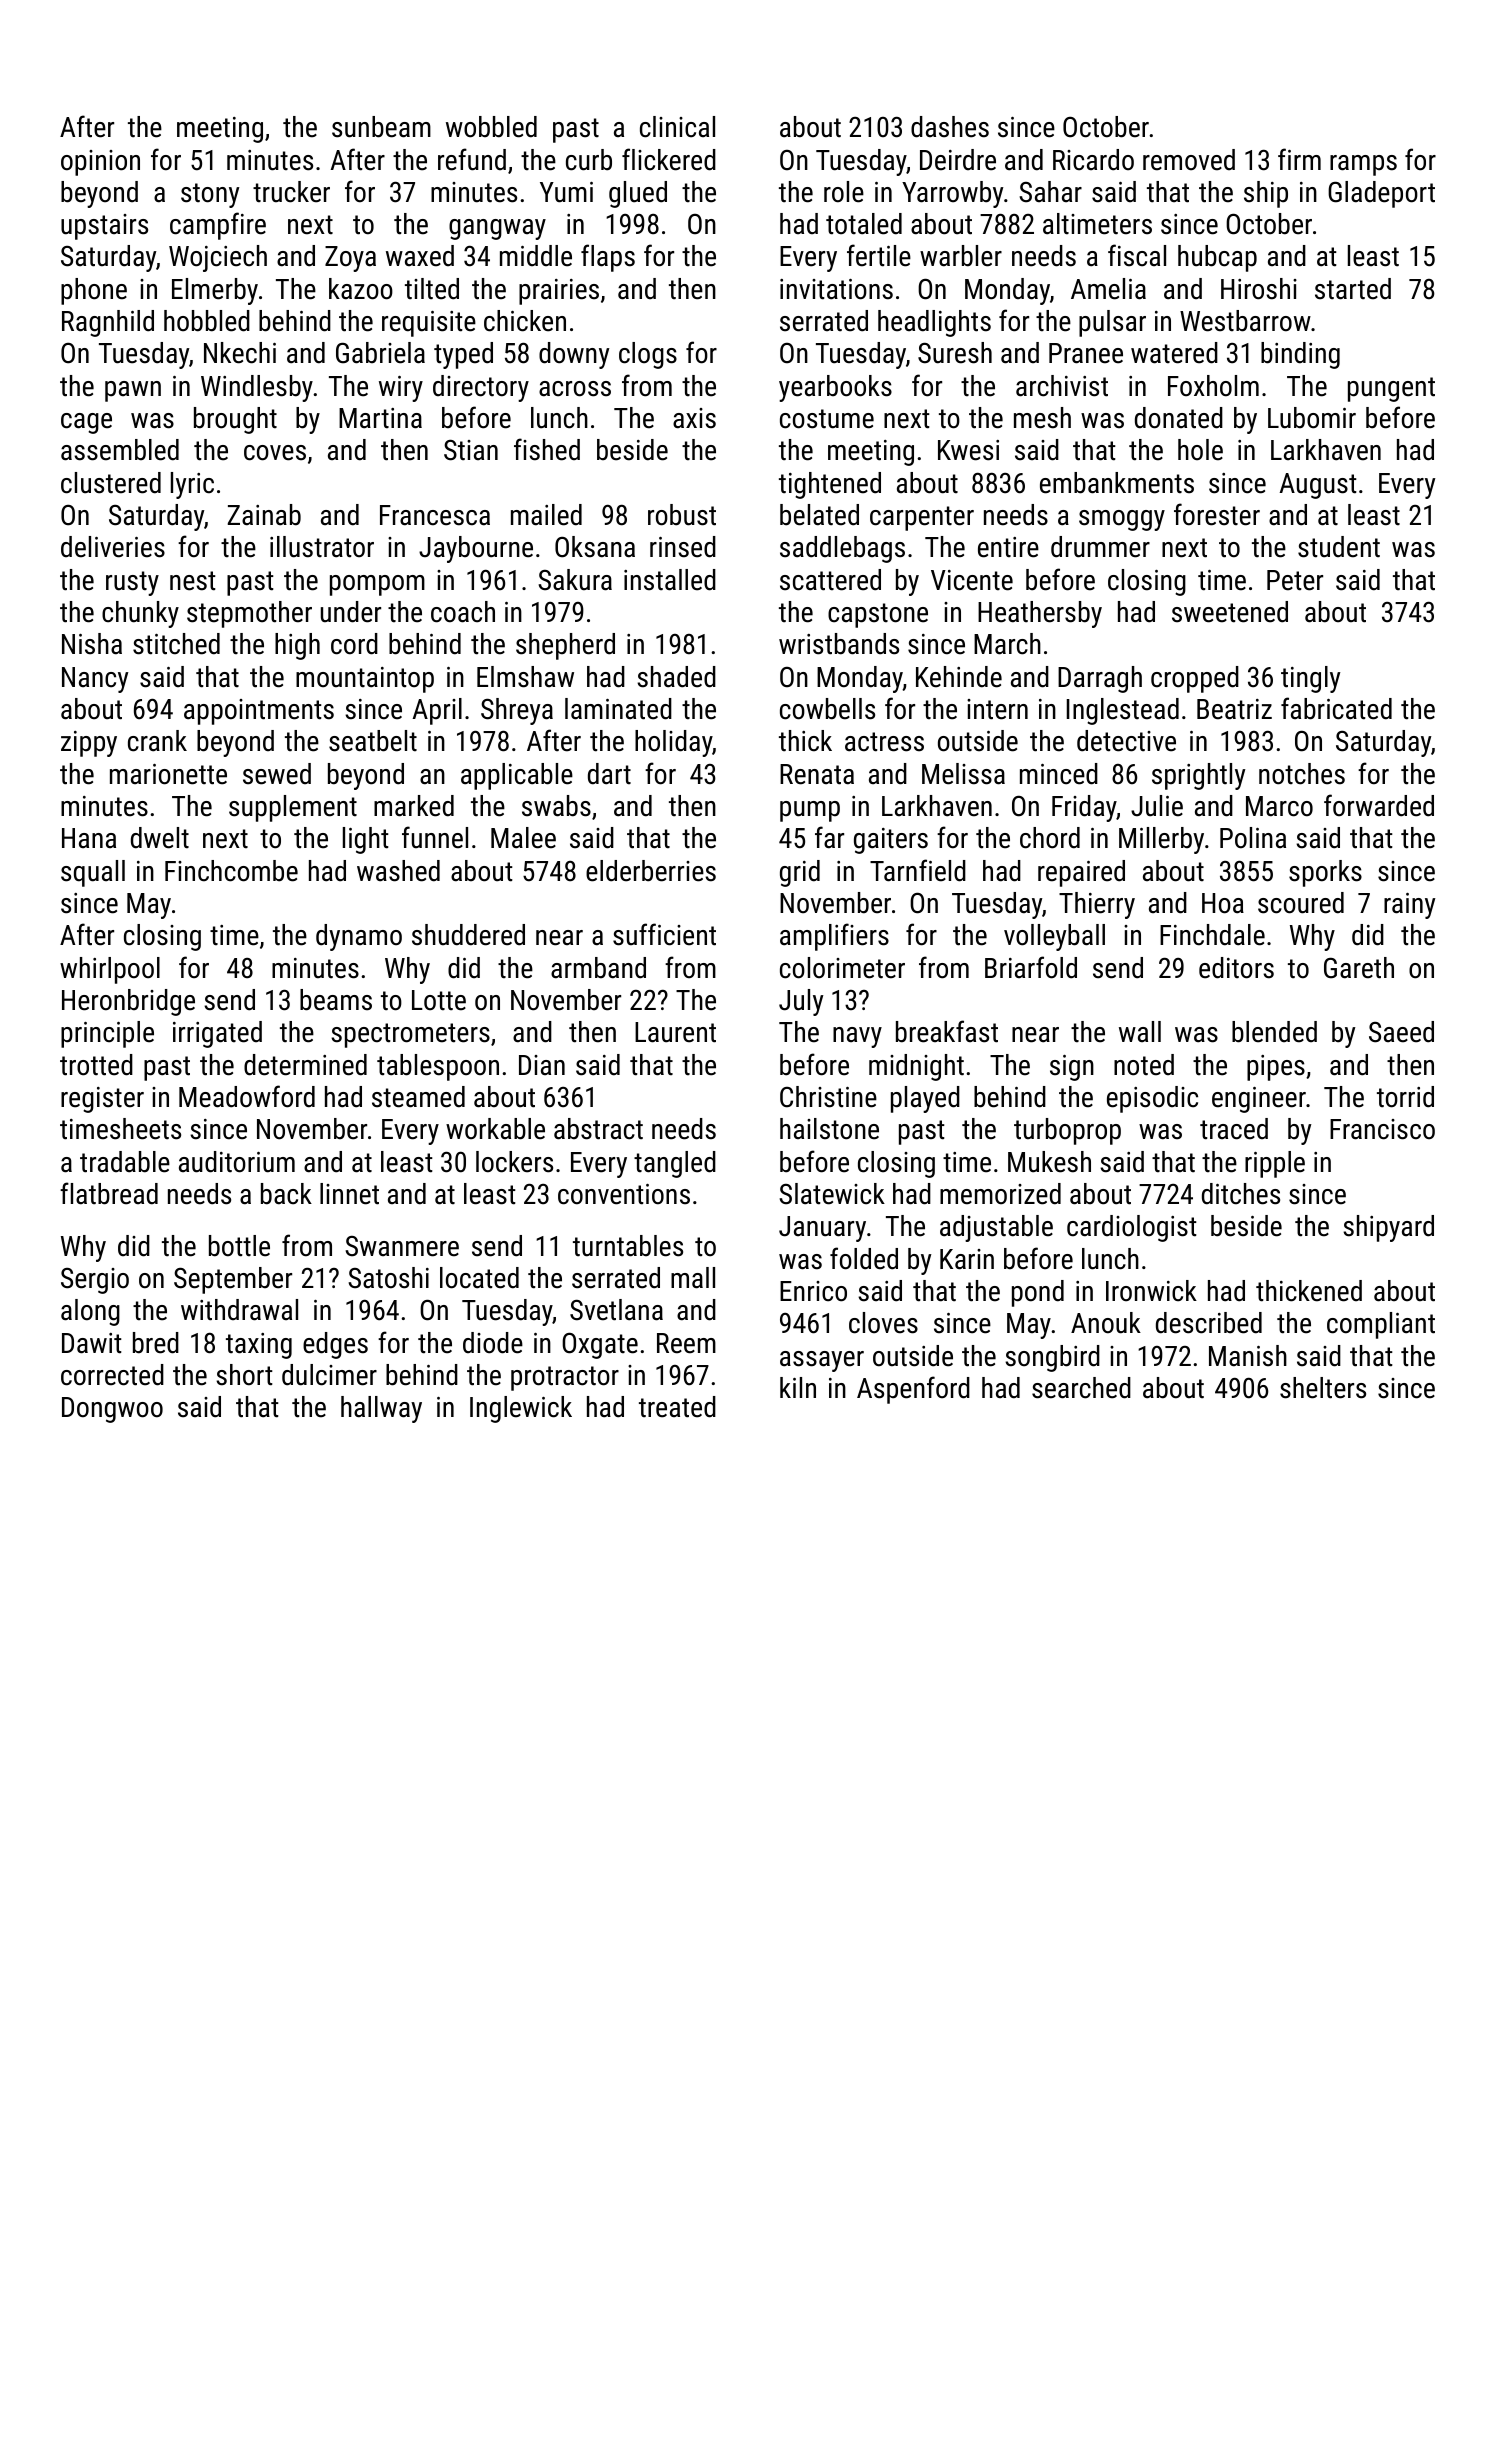 Image resolution: width=1496 pixels, height=2464 pixels. Describe the element at coordinates (112, 1410) in the page. I see `Dongwoo` at that location.
